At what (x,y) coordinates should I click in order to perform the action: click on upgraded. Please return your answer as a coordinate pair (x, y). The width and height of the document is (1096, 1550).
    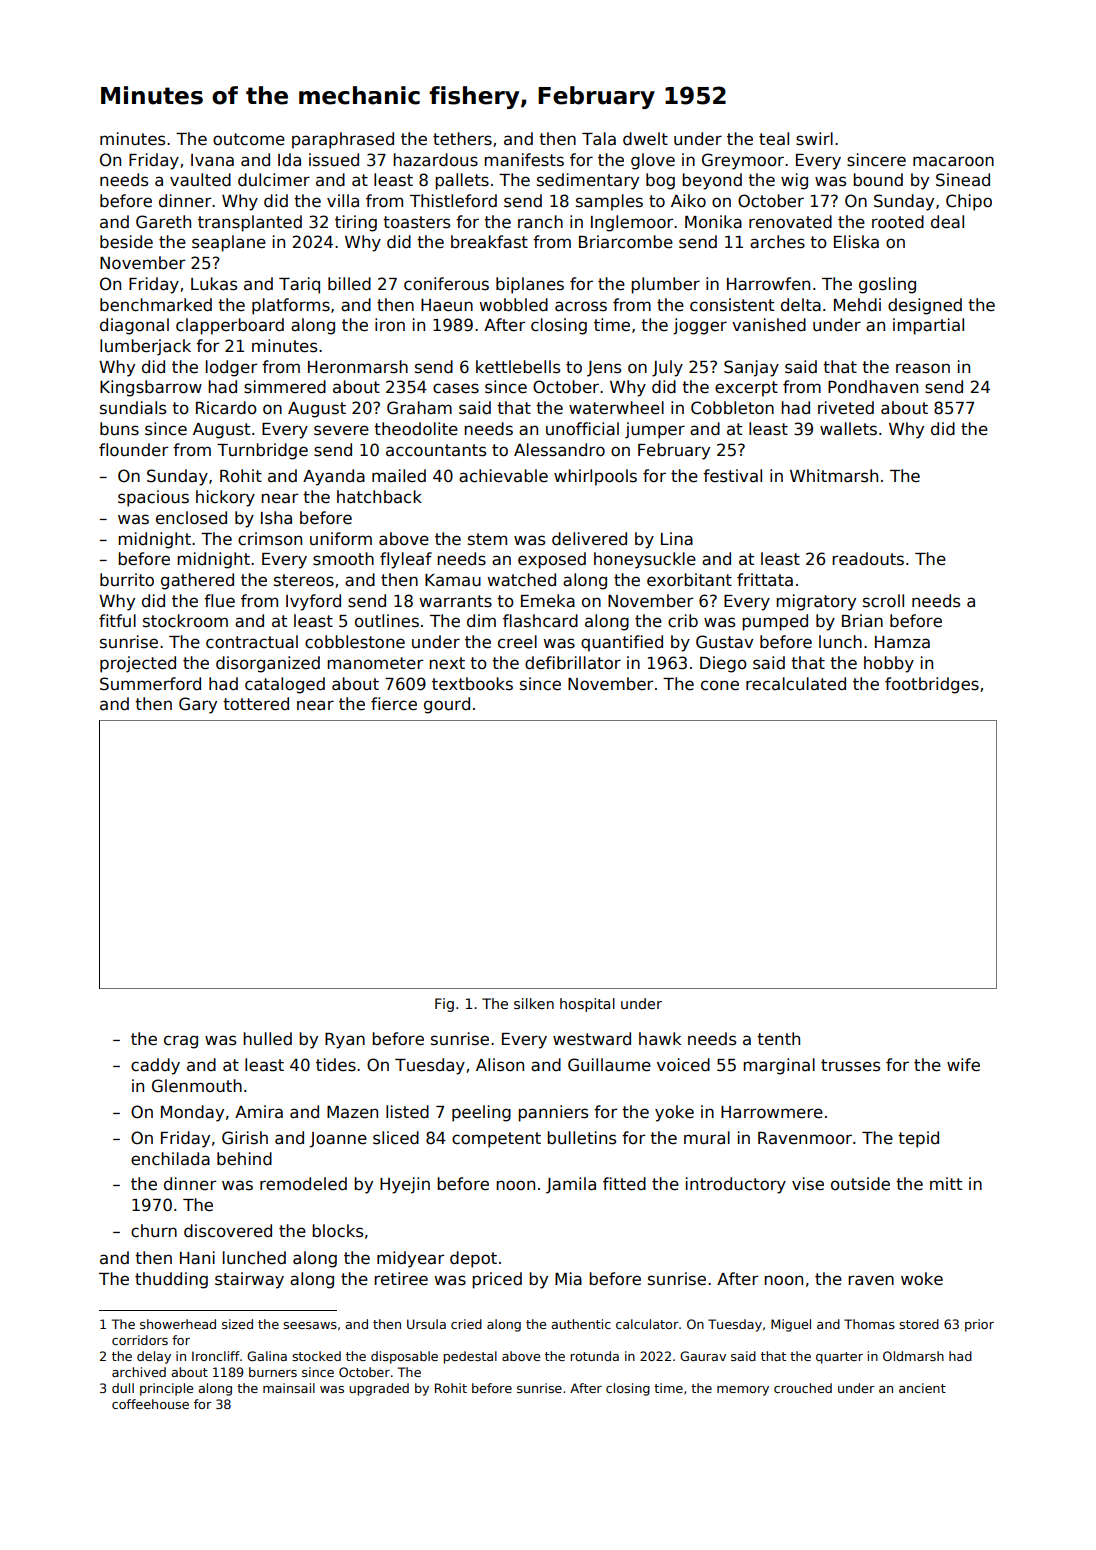
    Looking at the image, I should click on (379, 1389).
